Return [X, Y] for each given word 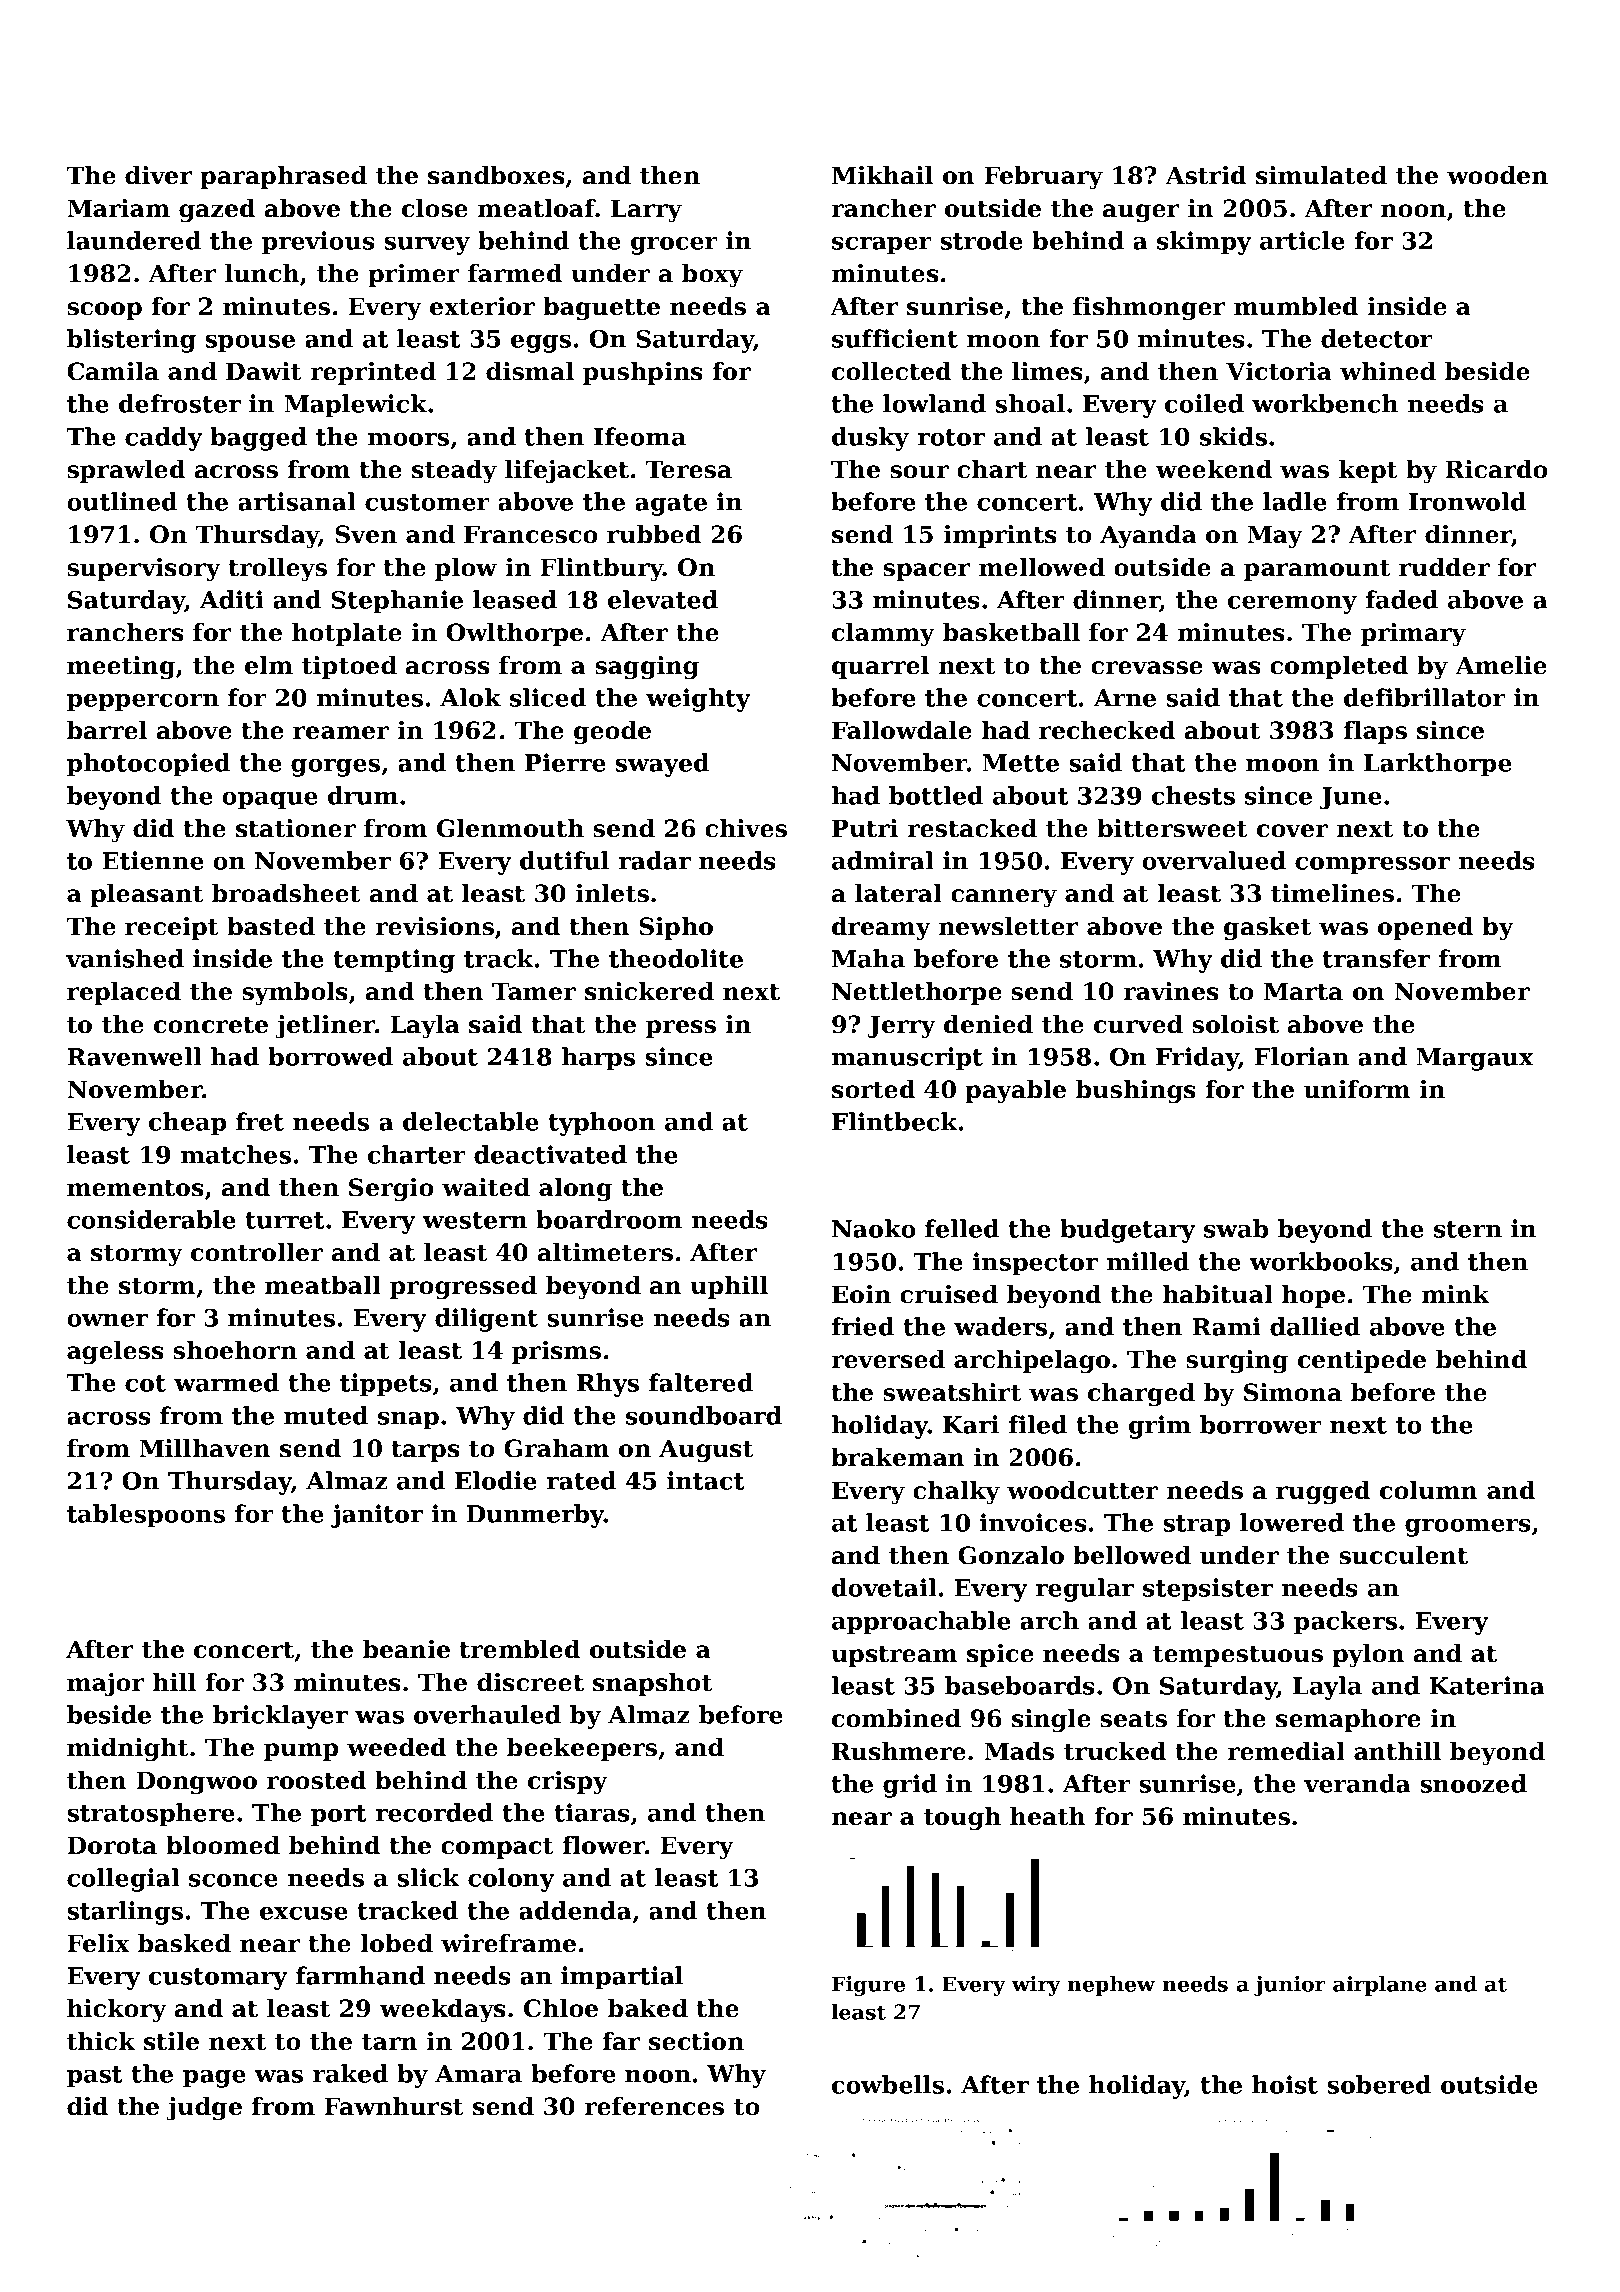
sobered [1379, 2084]
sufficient [895, 338]
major [106, 1685]
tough [962, 1819]
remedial [1286, 1751]
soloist [1235, 1024]
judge [204, 2109]
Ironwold [1467, 501]
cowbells [888, 2084]
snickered [649, 991]
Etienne [153, 860]
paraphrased [283, 177]
